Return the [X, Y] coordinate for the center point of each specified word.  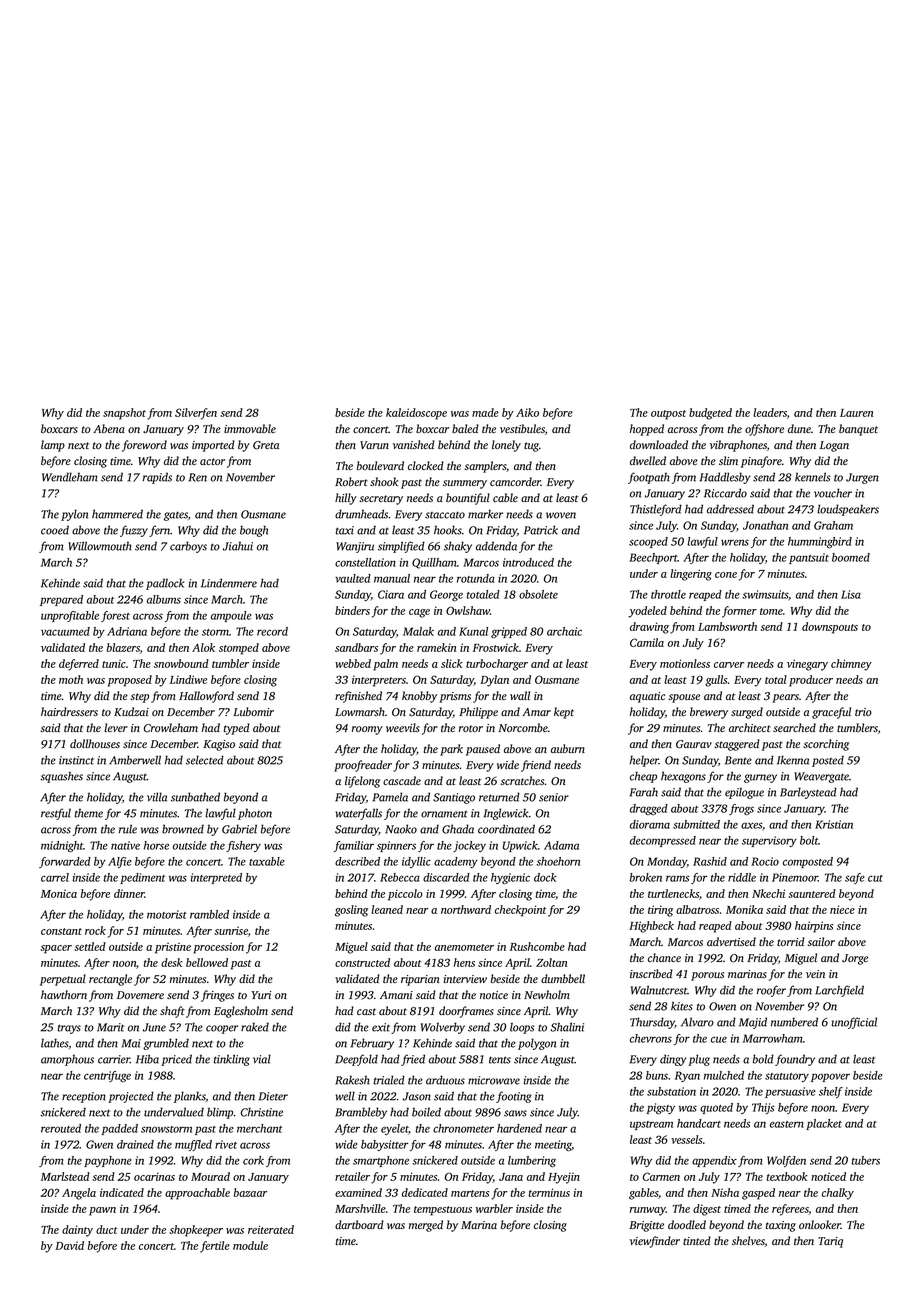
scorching [826, 745]
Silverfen [196, 414]
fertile [215, 1247]
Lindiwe [188, 679]
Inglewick [506, 814]
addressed [730, 509]
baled [465, 428]
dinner [129, 893]
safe [855, 878]
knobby [419, 697]
